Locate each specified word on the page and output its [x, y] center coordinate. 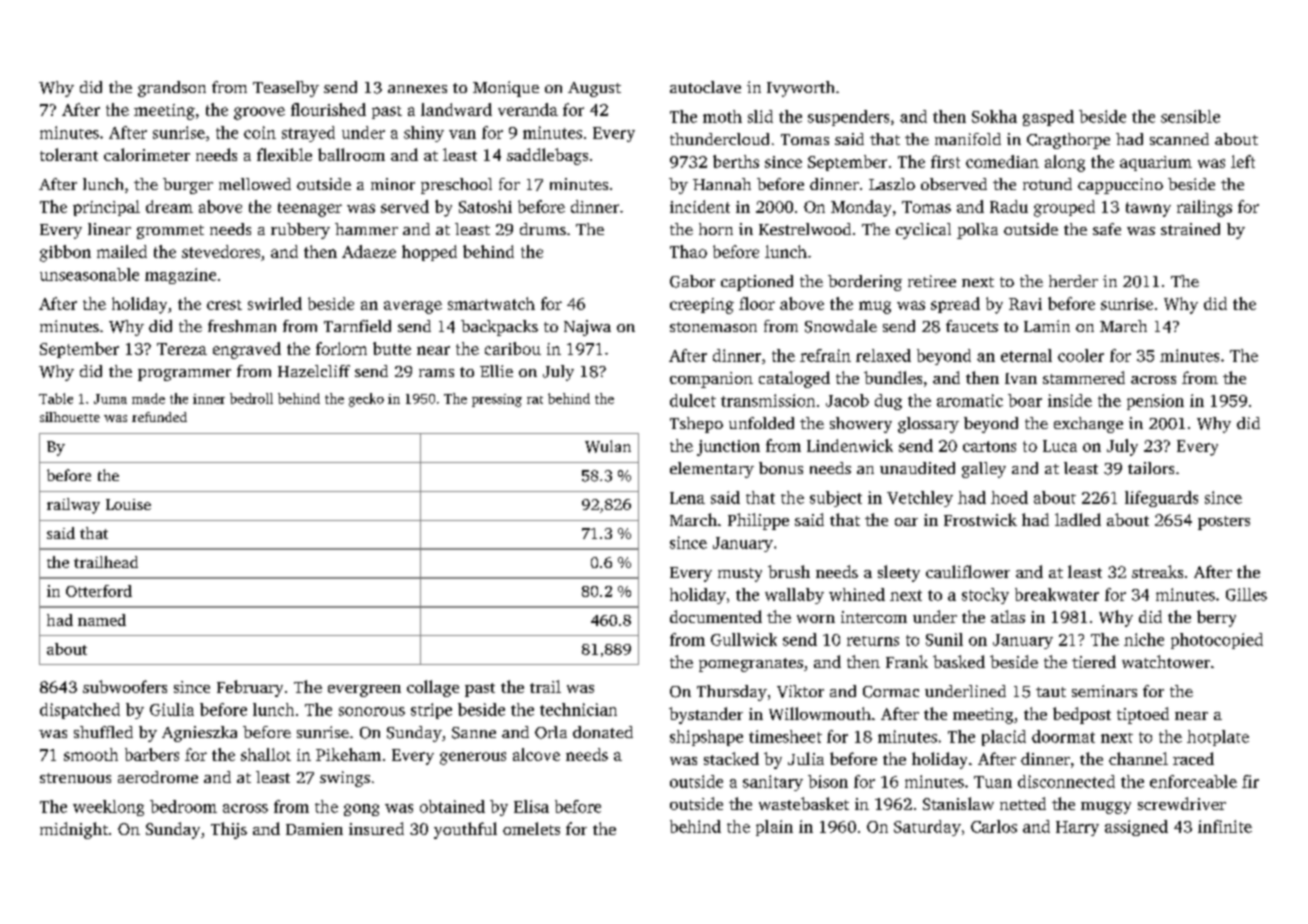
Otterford [99, 591]
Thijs [229, 830]
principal [106, 208]
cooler [1081, 355]
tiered [1094, 661]
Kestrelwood [805, 229]
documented [716, 616]
